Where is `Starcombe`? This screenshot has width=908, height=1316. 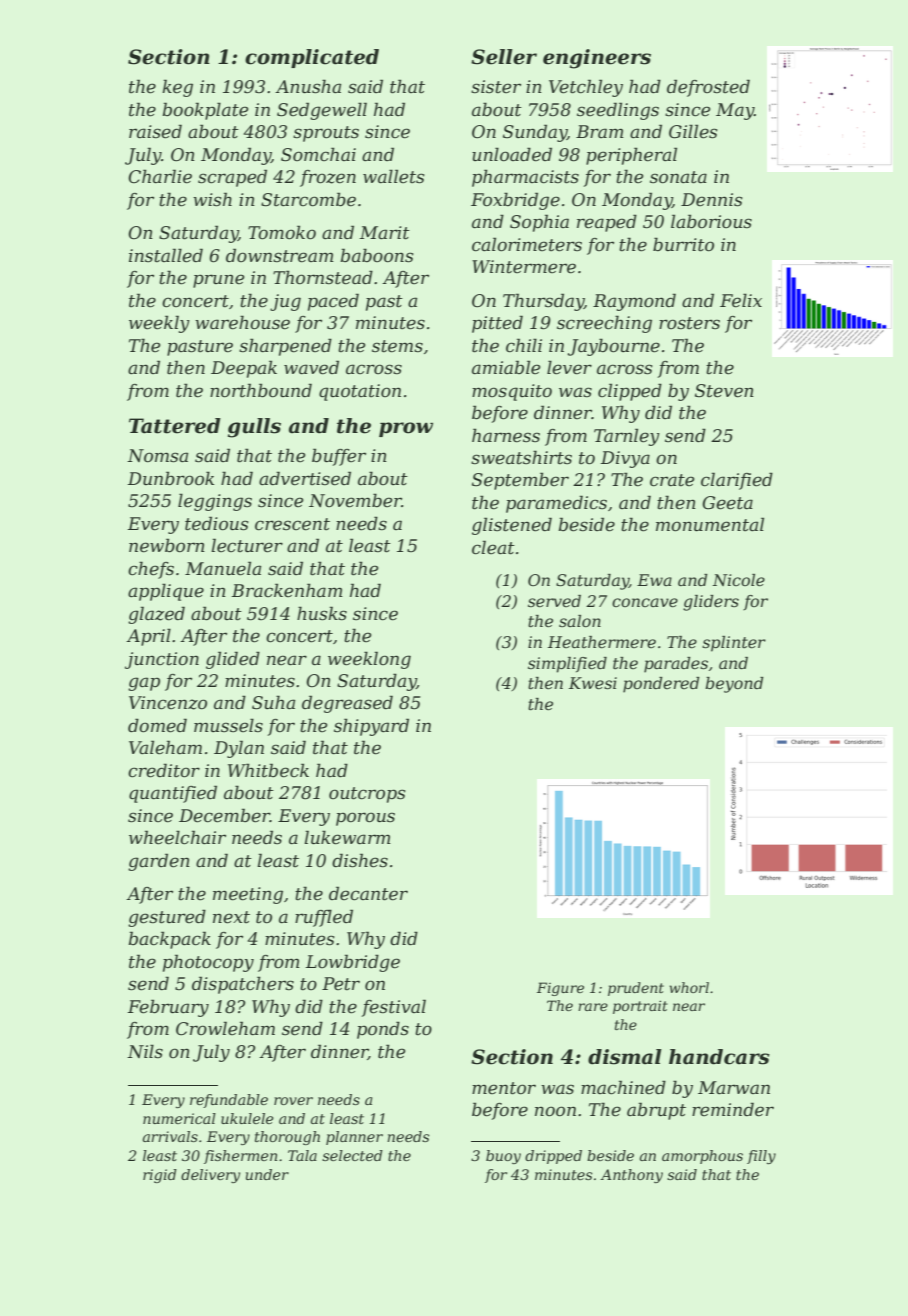 Starcombe is located at coordinates (308, 199).
